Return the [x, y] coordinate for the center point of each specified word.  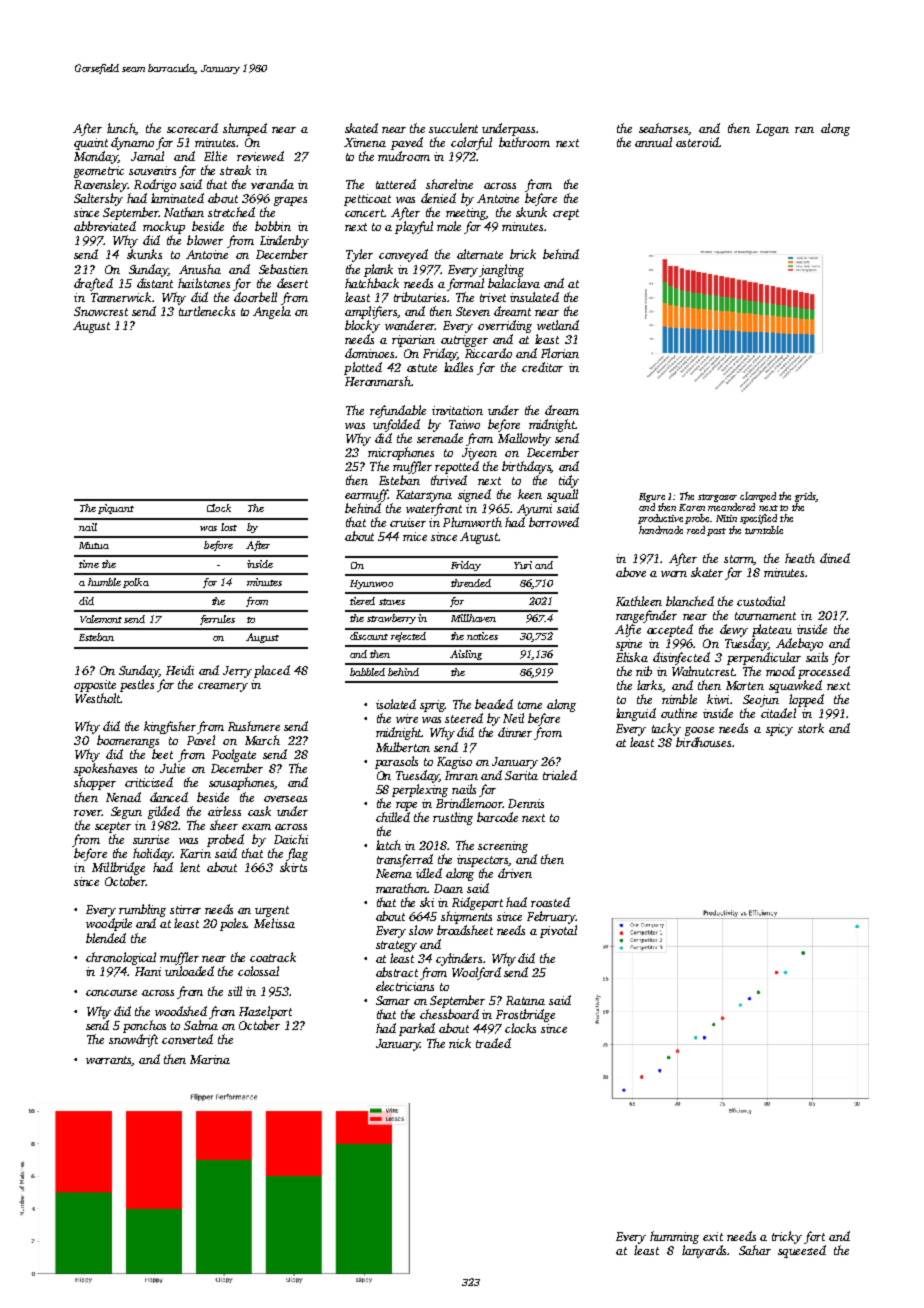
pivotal [558, 931]
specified [758, 519]
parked [417, 1029]
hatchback [372, 283]
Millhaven [473, 618]
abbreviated [105, 226]
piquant [116, 509]
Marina [210, 1059]
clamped [758, 497]
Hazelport [265, 1012]
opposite [95, 686]
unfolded [396, 425]
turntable [764, 530]
